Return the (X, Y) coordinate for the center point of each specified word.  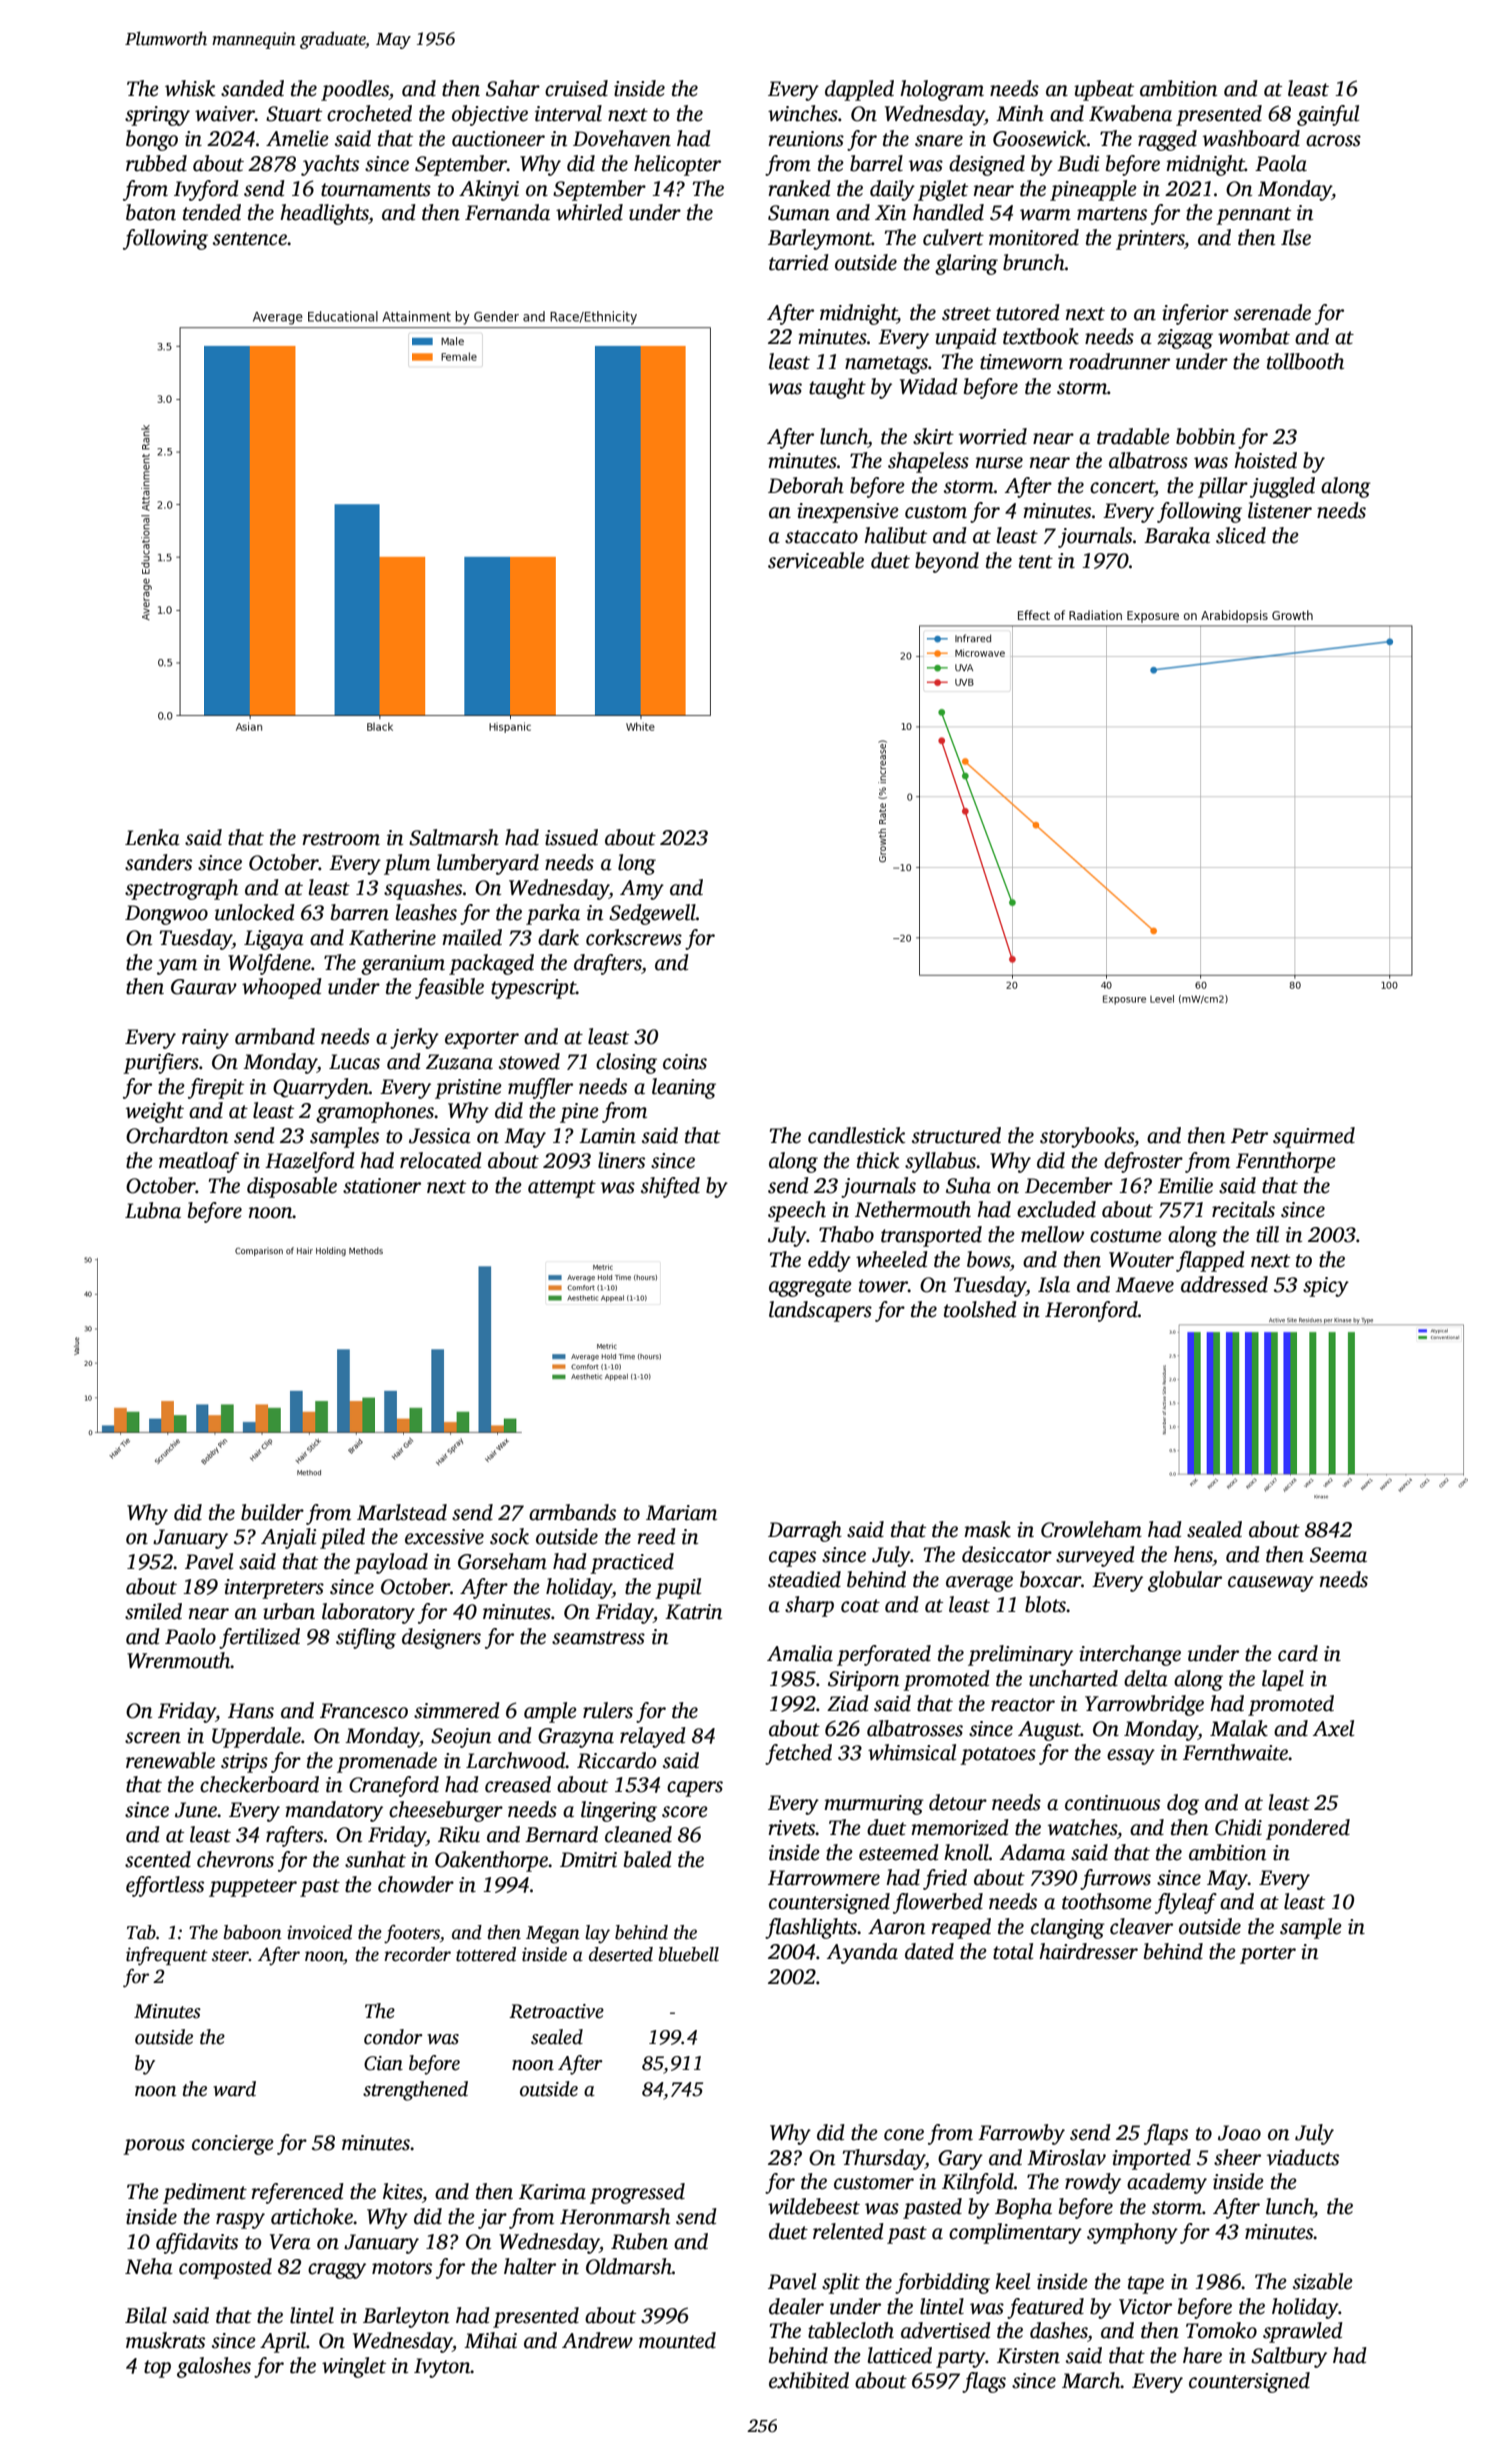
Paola (1281, 163)
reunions (806, 139)
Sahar (513, 88)
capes (792, 1559)
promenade (387, 1762)
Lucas (354, 1062)
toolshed (980, 1309)
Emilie (1185, 1185)
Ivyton (442, 2368)
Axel (1333, 1728)
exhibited (809, 2380)
